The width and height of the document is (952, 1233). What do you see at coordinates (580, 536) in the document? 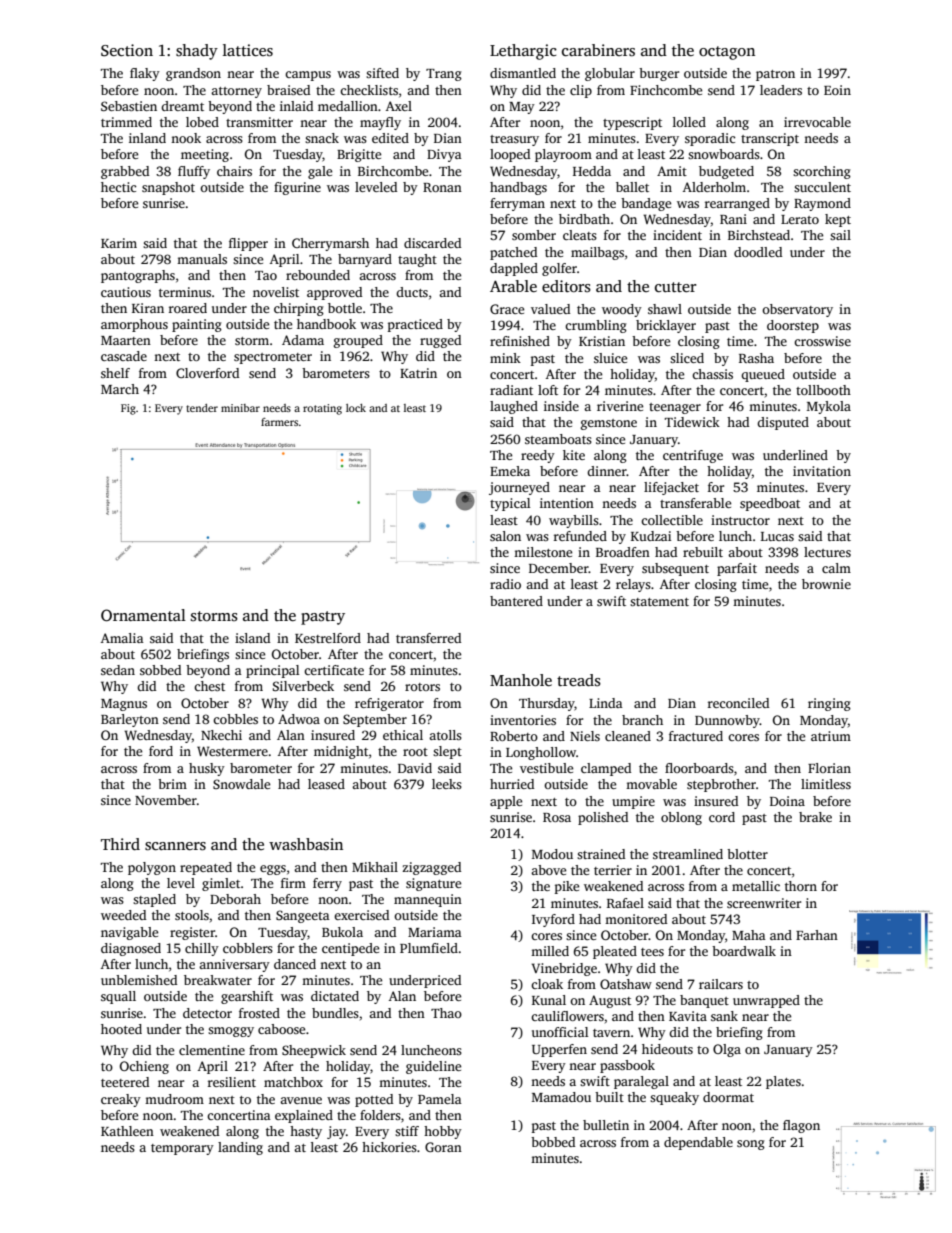
I see `refunded` at bounding box center [580, 536].
